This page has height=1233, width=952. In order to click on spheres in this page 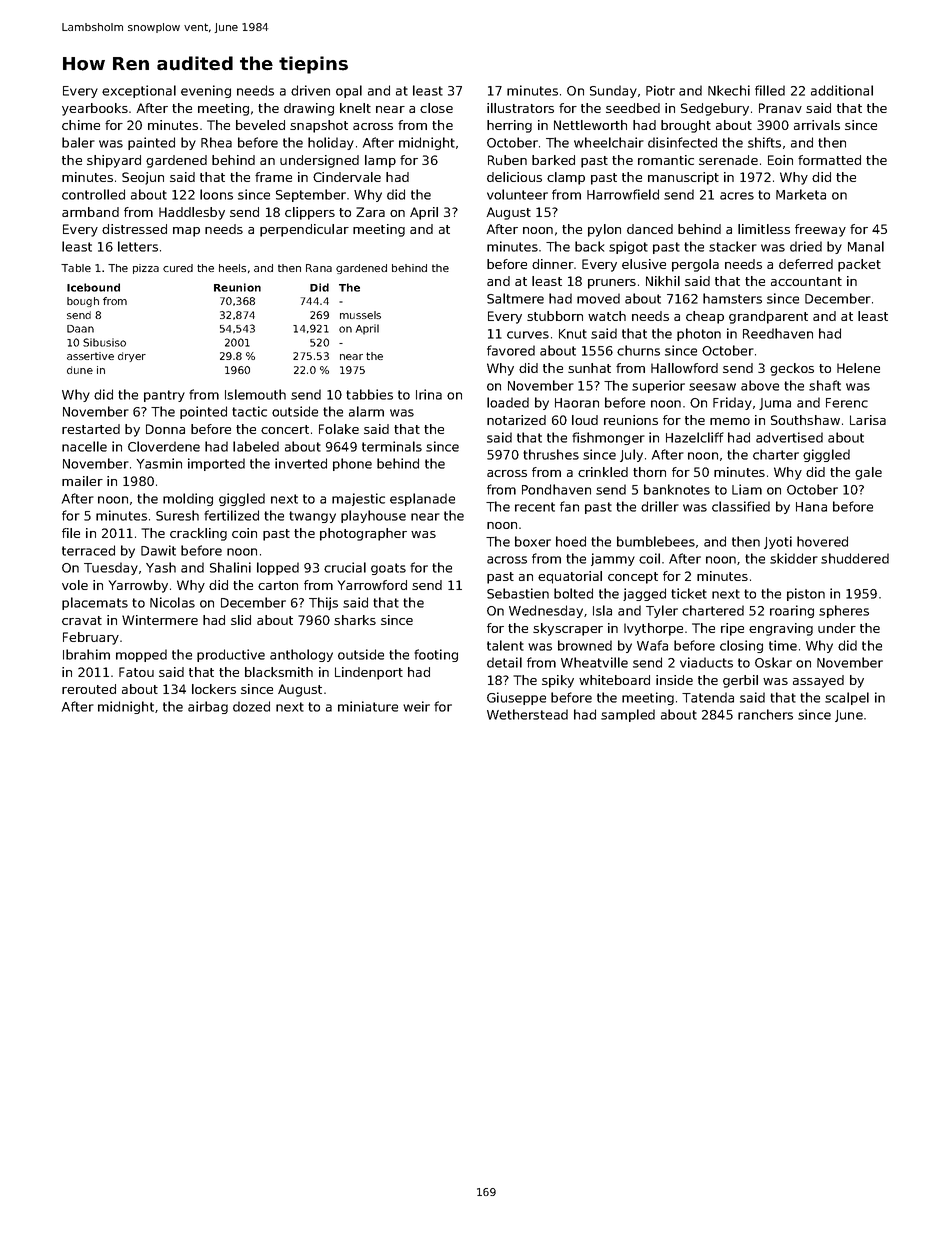, I will do `click(844, 611)`.
